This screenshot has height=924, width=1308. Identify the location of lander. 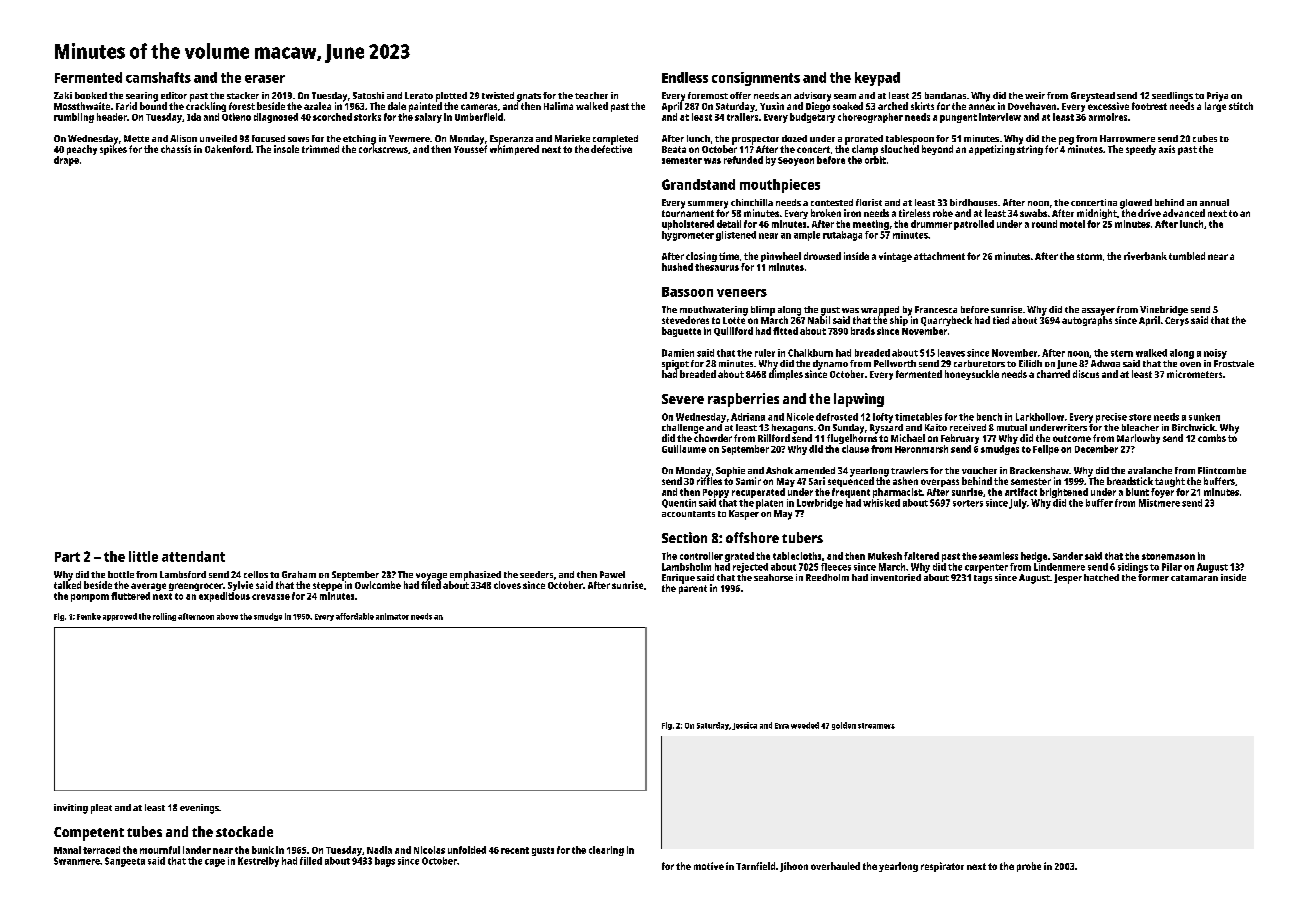
(197, 850).
